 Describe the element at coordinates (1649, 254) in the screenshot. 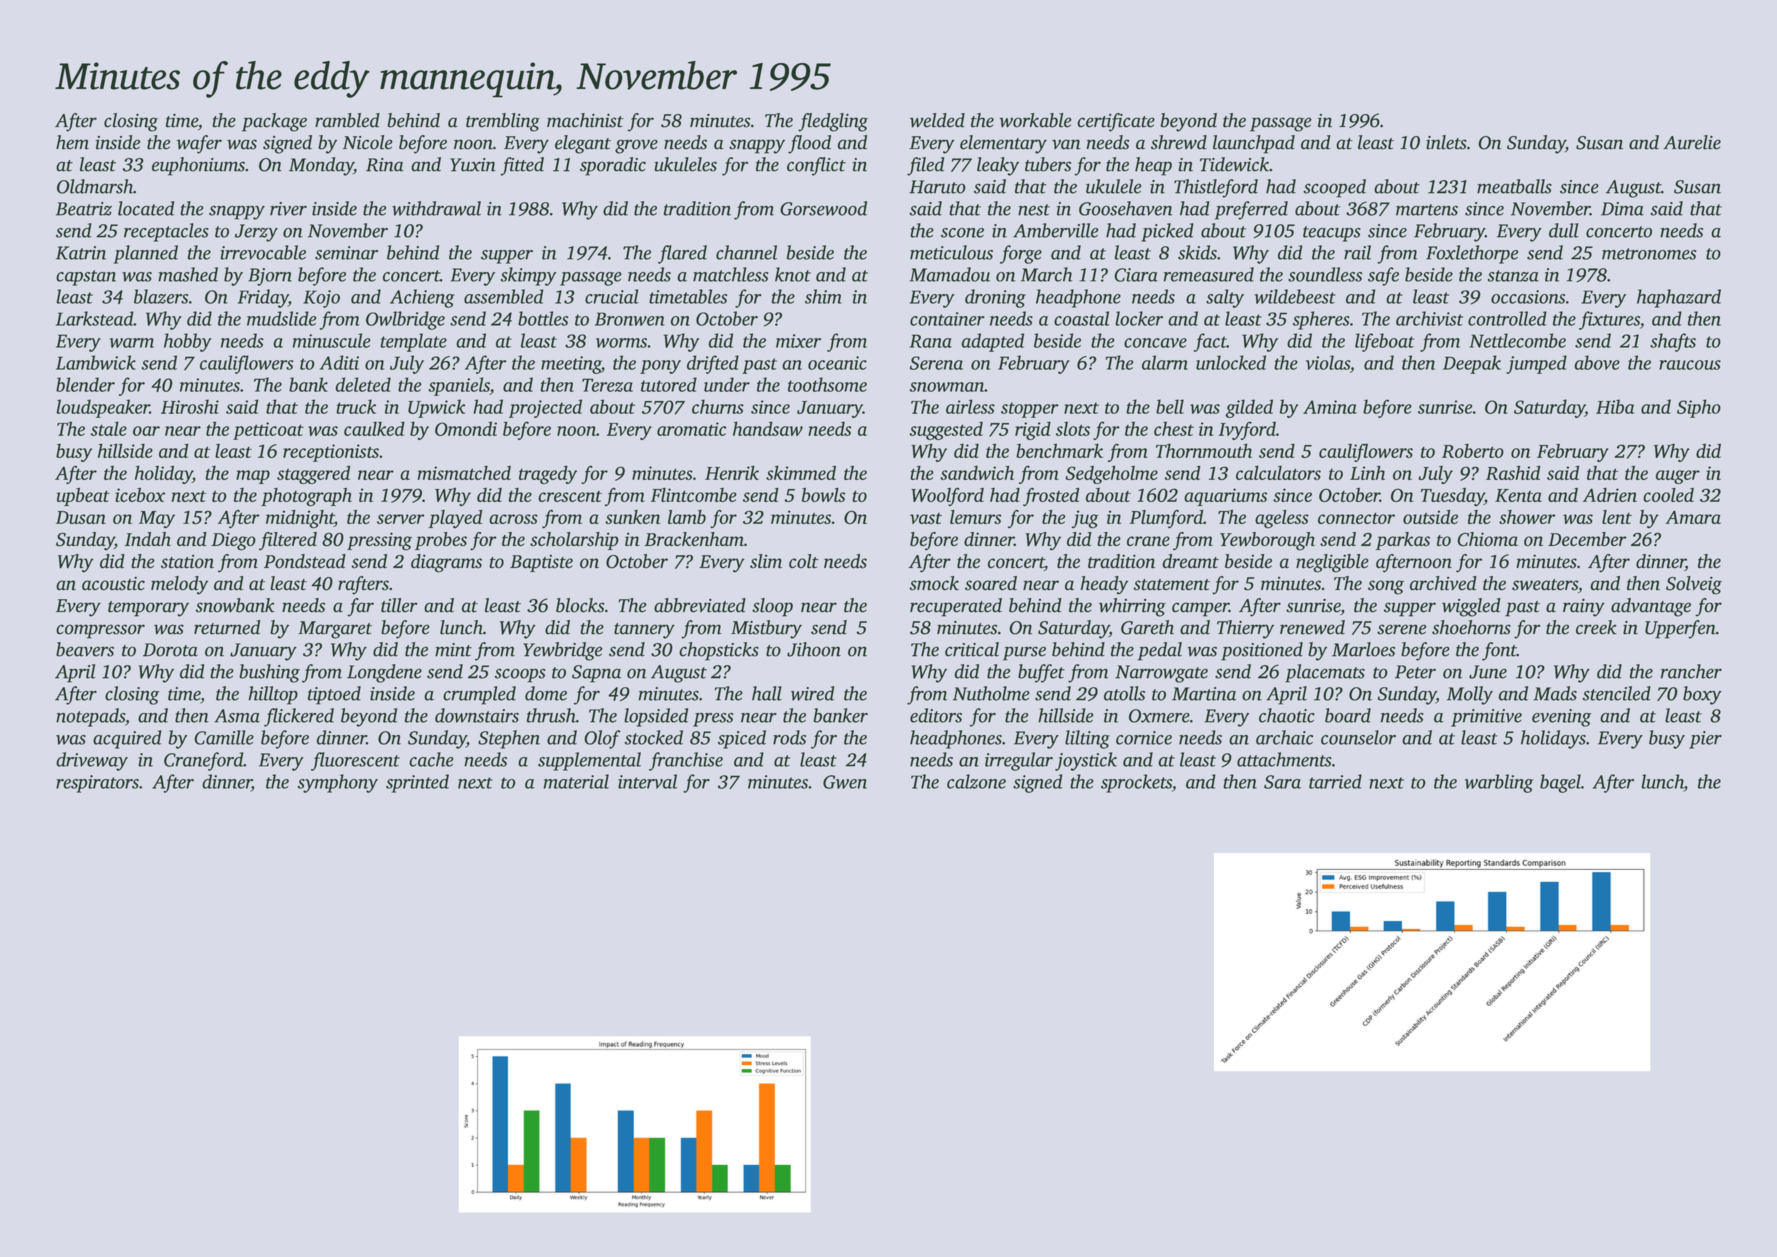

I see `metronomes` at that location.
